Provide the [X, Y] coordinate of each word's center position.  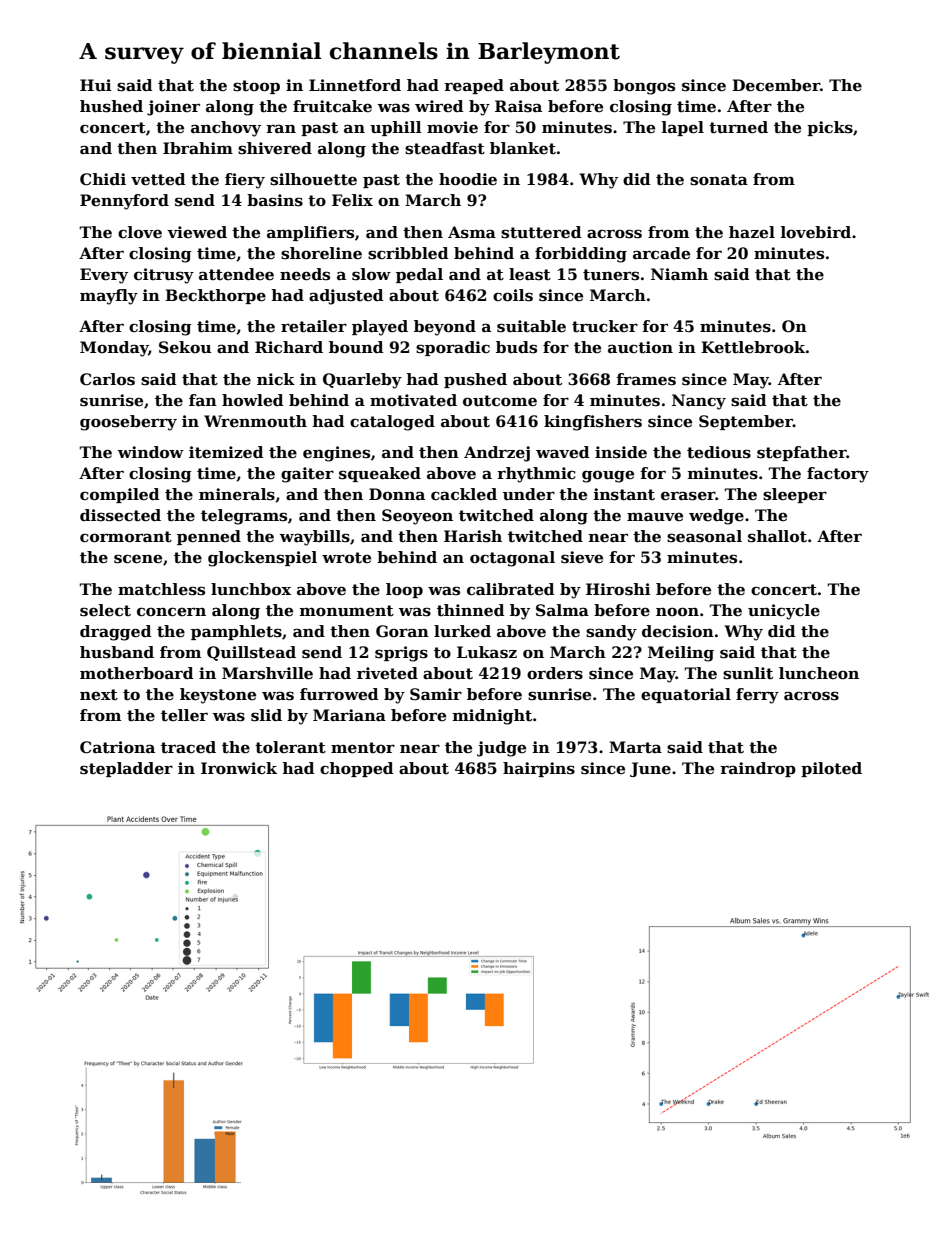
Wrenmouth [255, 421]
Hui [96, 85]
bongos [644, 87]
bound [356, 347]
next [99, 695]
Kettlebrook [753, 347]
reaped [474, 86]
